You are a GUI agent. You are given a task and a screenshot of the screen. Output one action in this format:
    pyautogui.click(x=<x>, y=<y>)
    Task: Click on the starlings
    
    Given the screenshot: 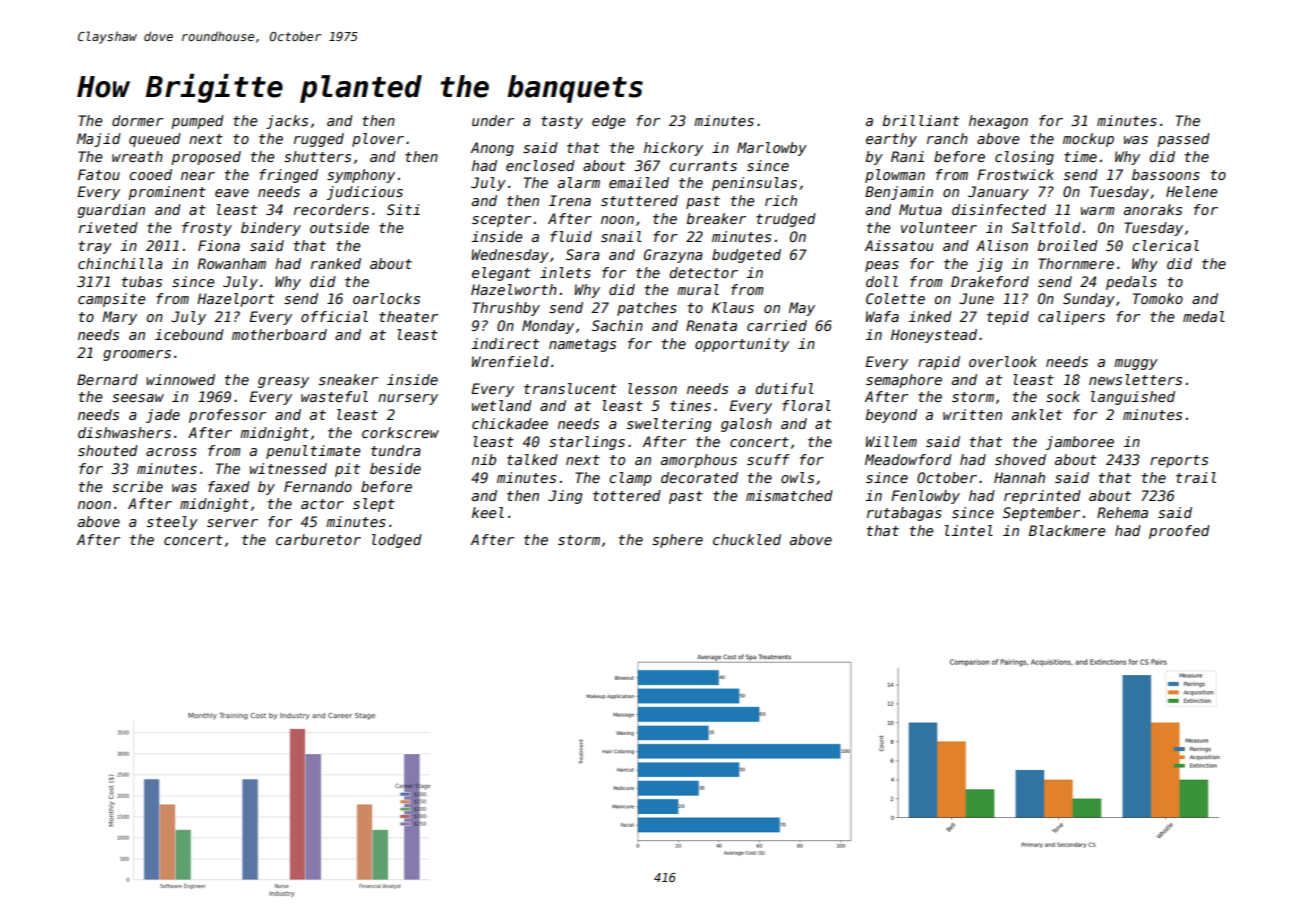 What is the action you would take?
    pyautogui.click(x=587, y=443)
